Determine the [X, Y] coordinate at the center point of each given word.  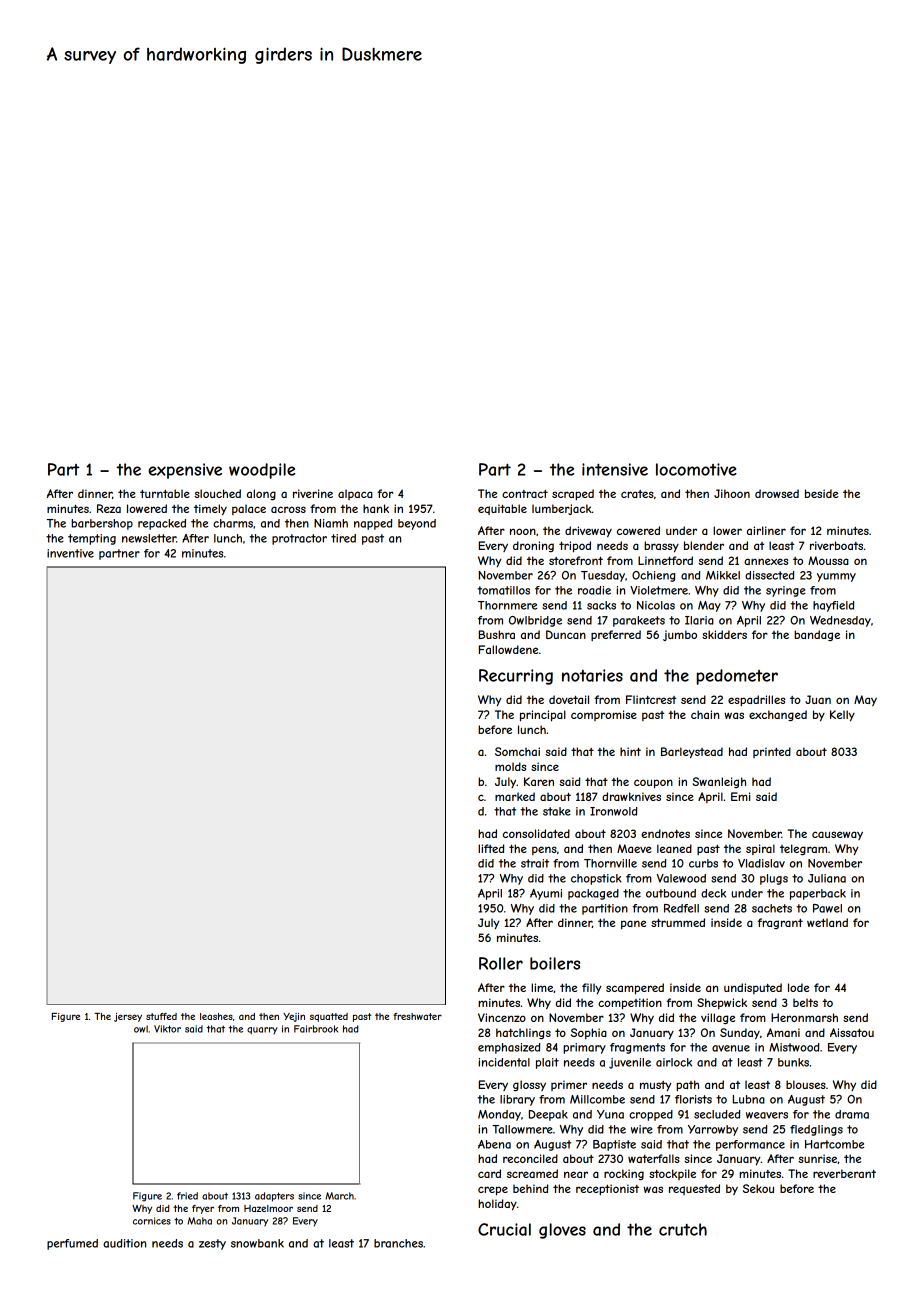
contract [525, 494]
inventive [70, 553]
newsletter [149, 538]
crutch [683, 1229]
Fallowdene [508, 649]
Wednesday [840, 621]
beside [821, 493]
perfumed [72, 1244]
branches [398, 1243]
